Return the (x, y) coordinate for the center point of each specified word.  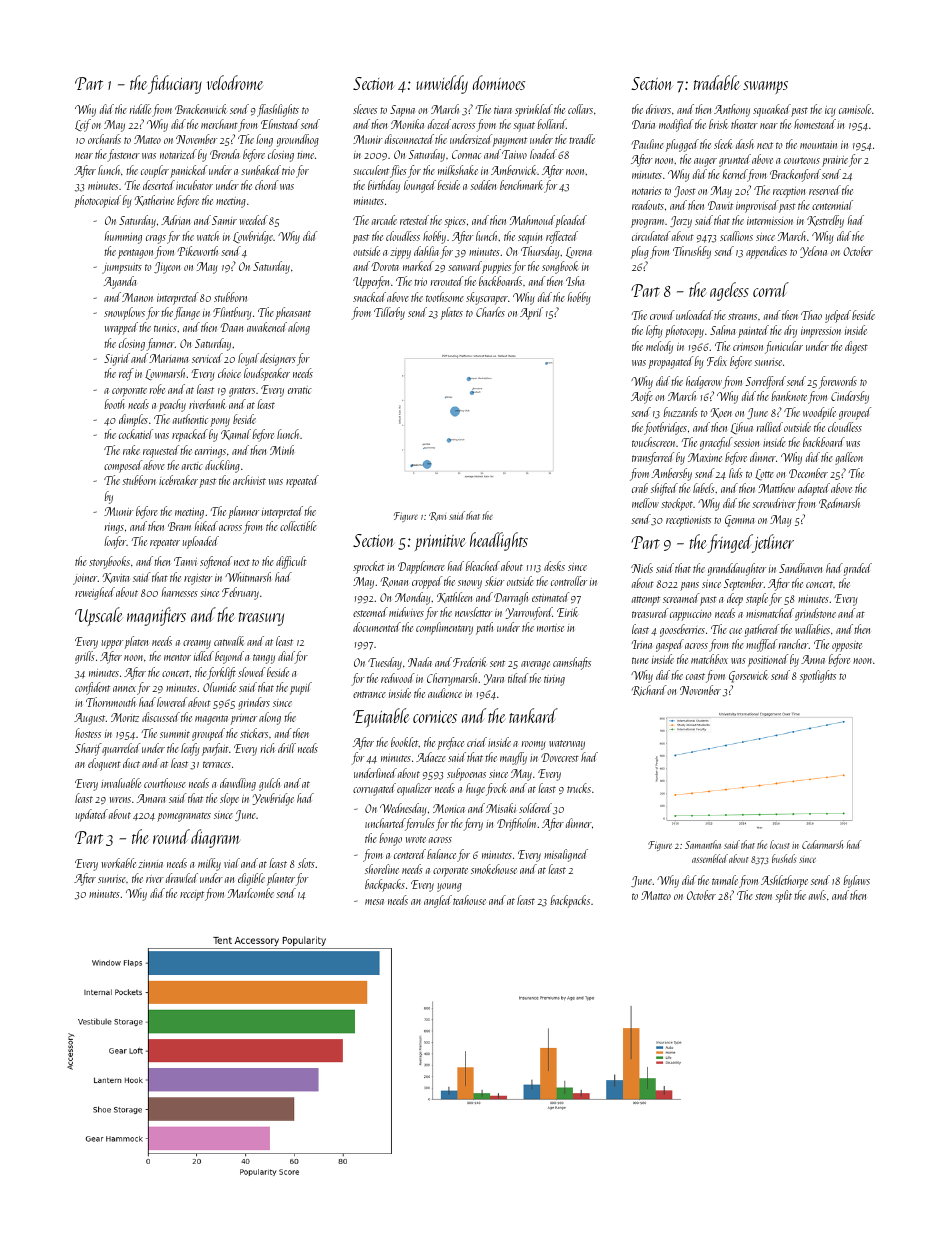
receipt (192, 895)
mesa (374, 902)
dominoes (499, 82)
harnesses (180, 592)
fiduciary (175, 84)
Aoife (642, 397)
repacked (190, 435)
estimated (550, 597)
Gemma (739, 521)
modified (676, 125)
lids (736, 473)
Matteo (656, 895)
